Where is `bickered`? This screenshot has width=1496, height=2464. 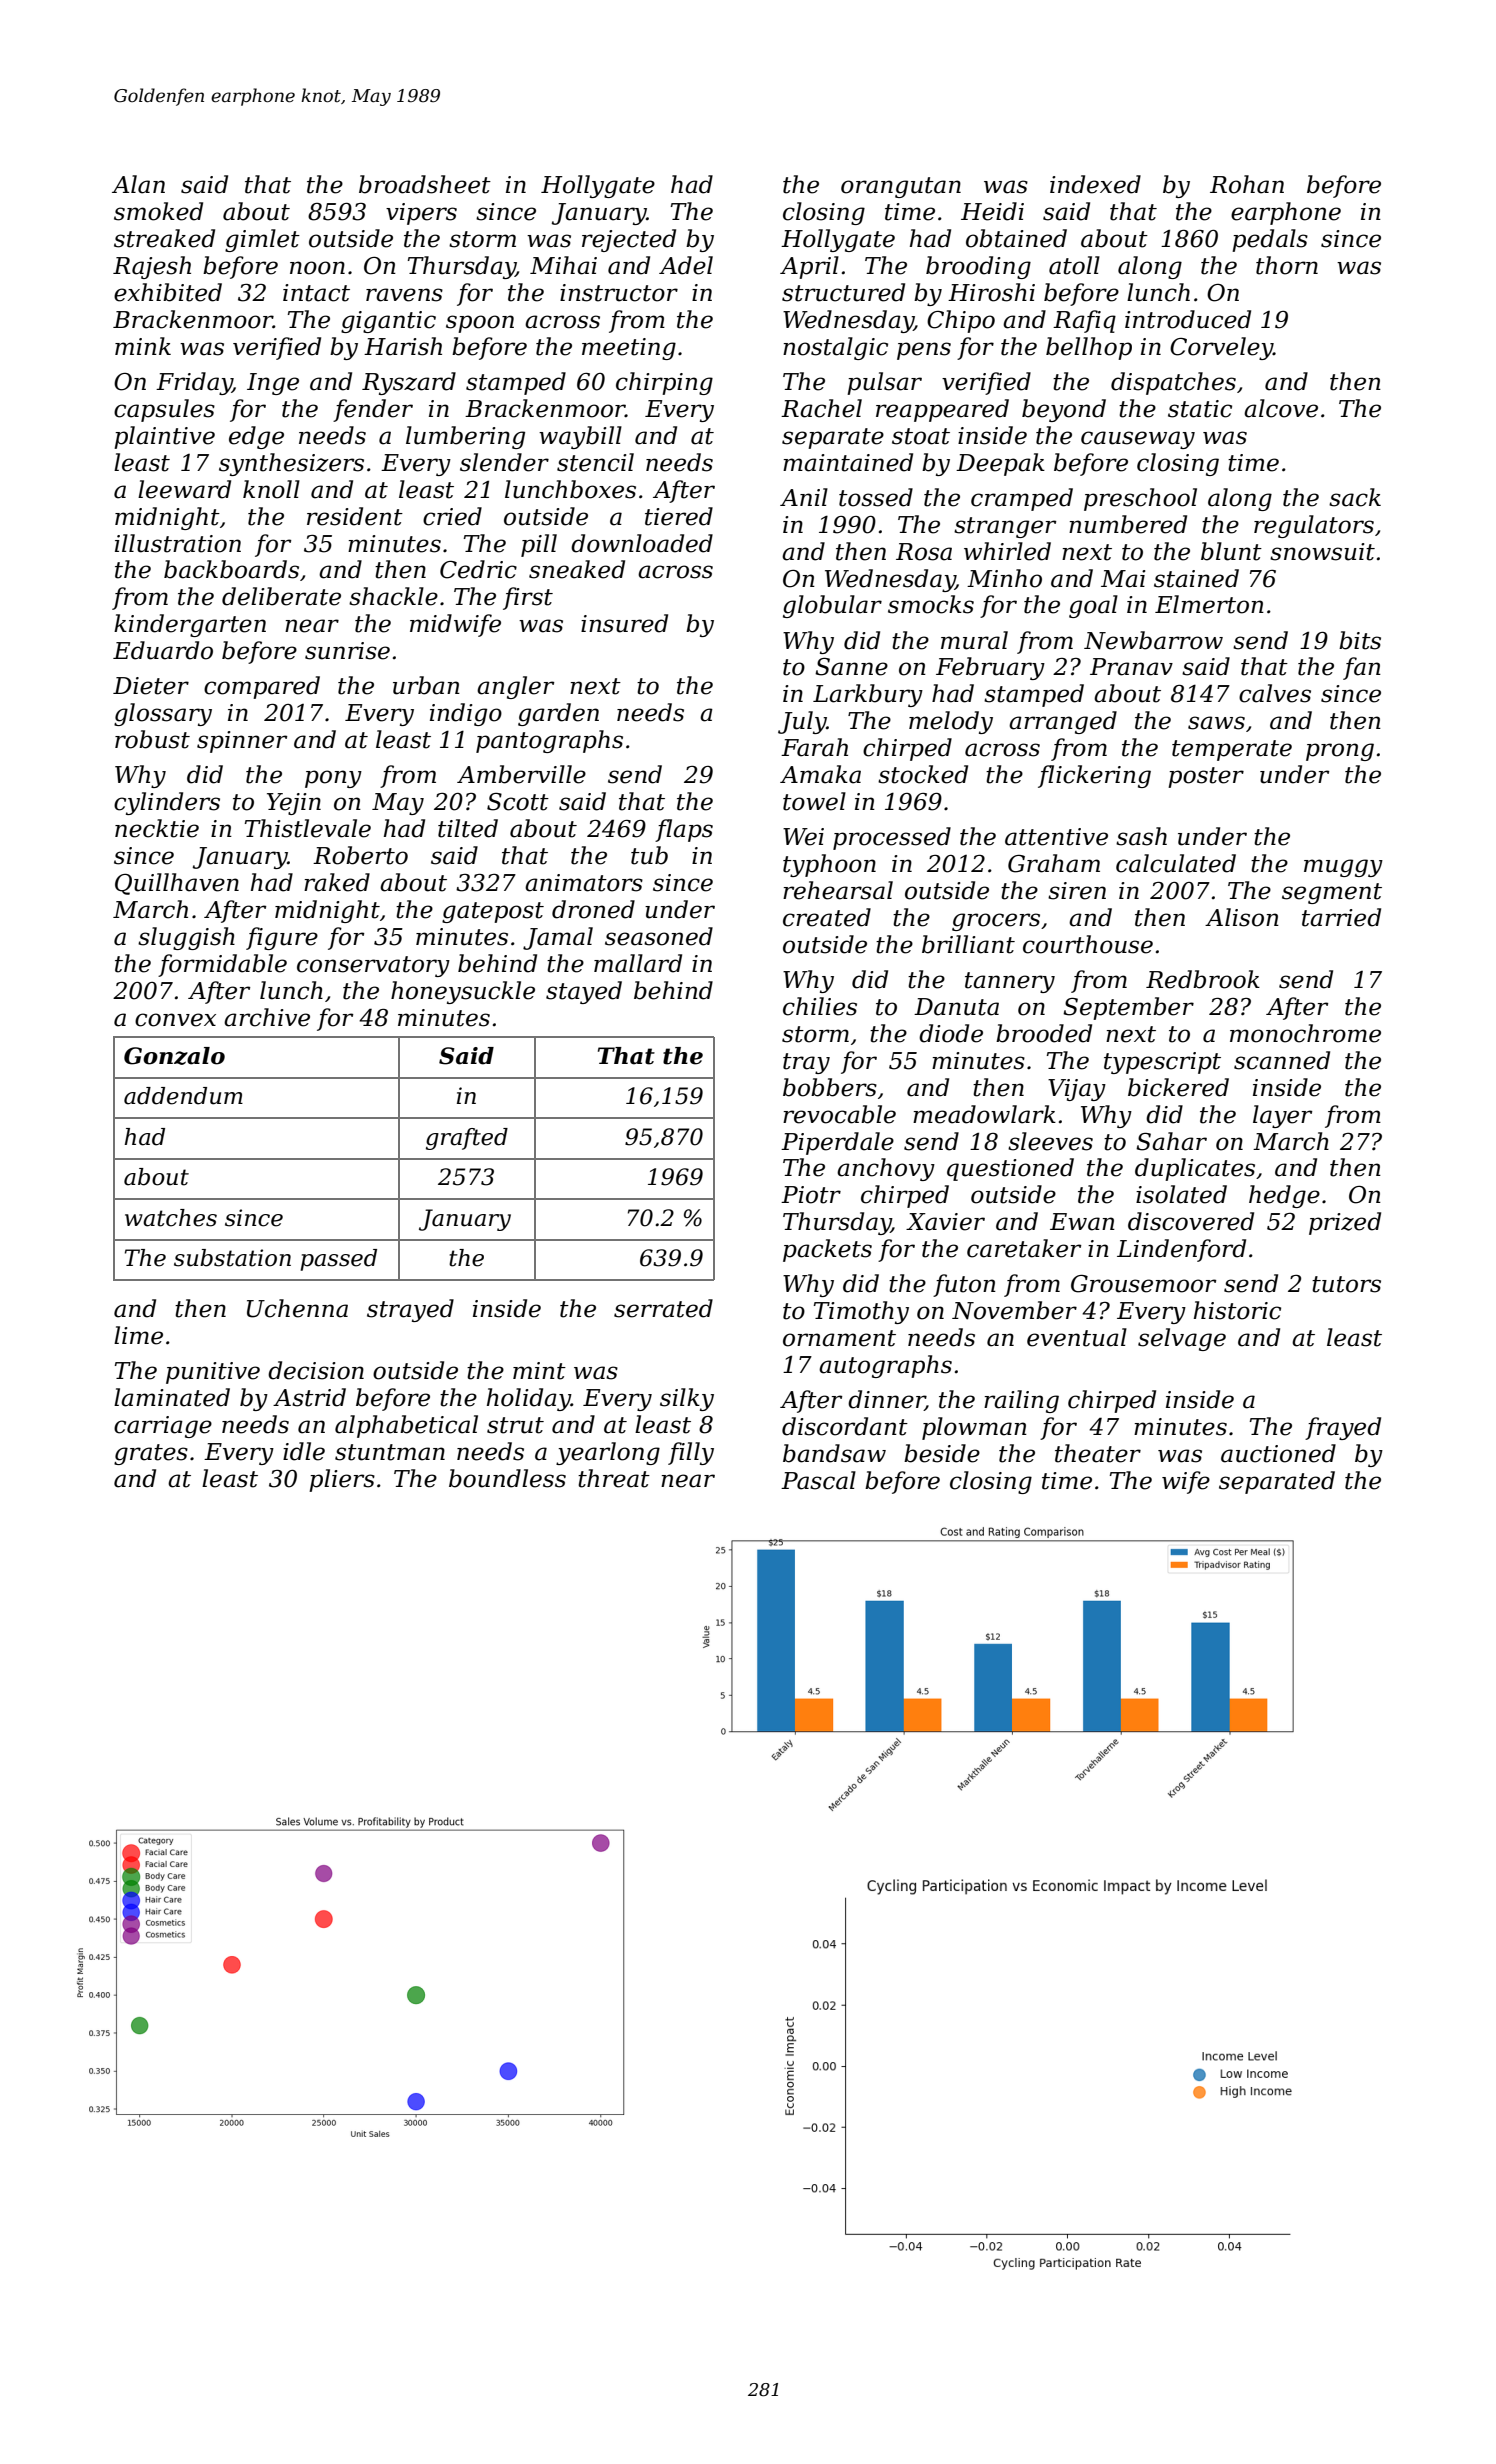
bickered is located at coordinates (1178, 1087).
